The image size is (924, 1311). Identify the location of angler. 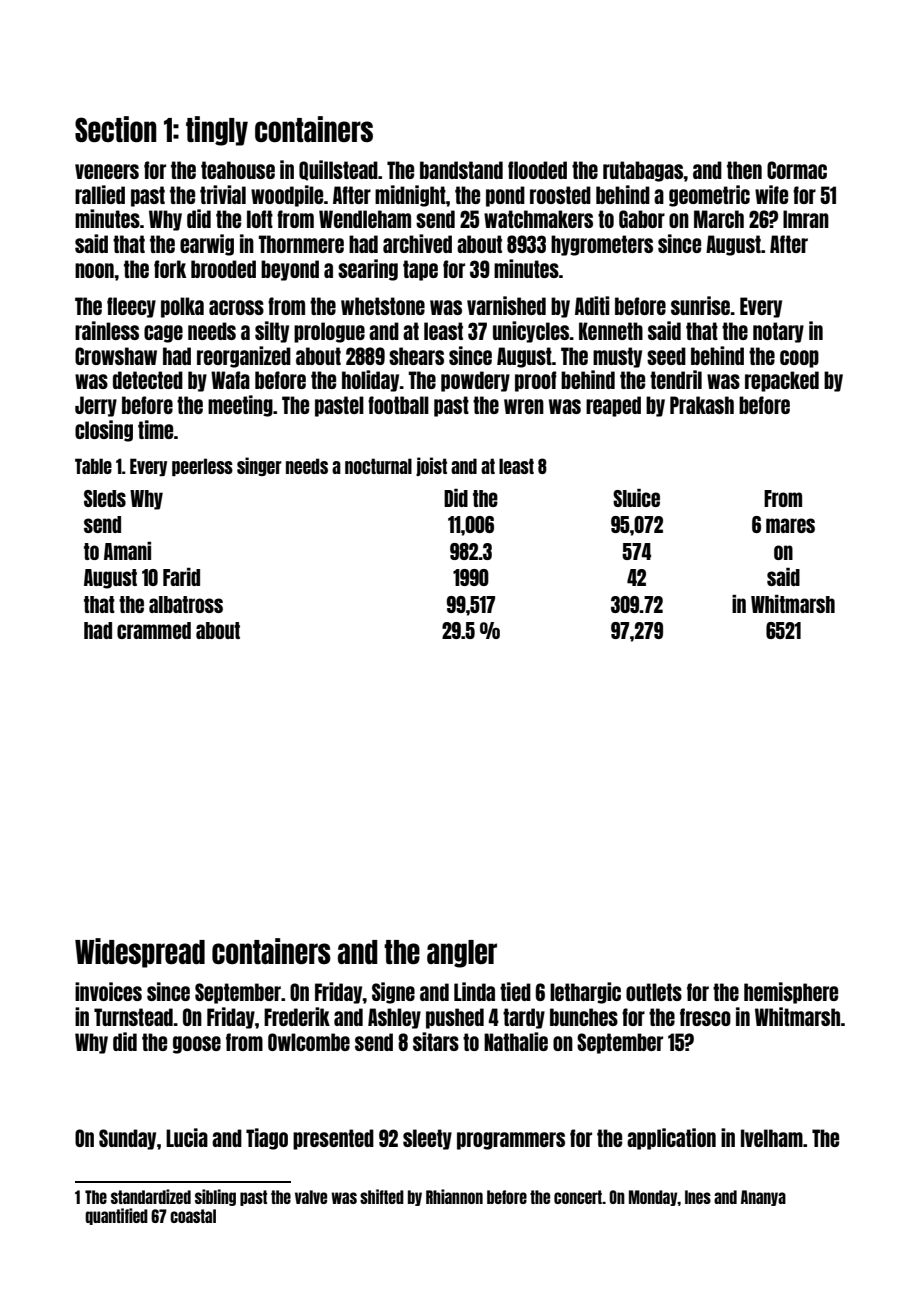
(462, 954).
